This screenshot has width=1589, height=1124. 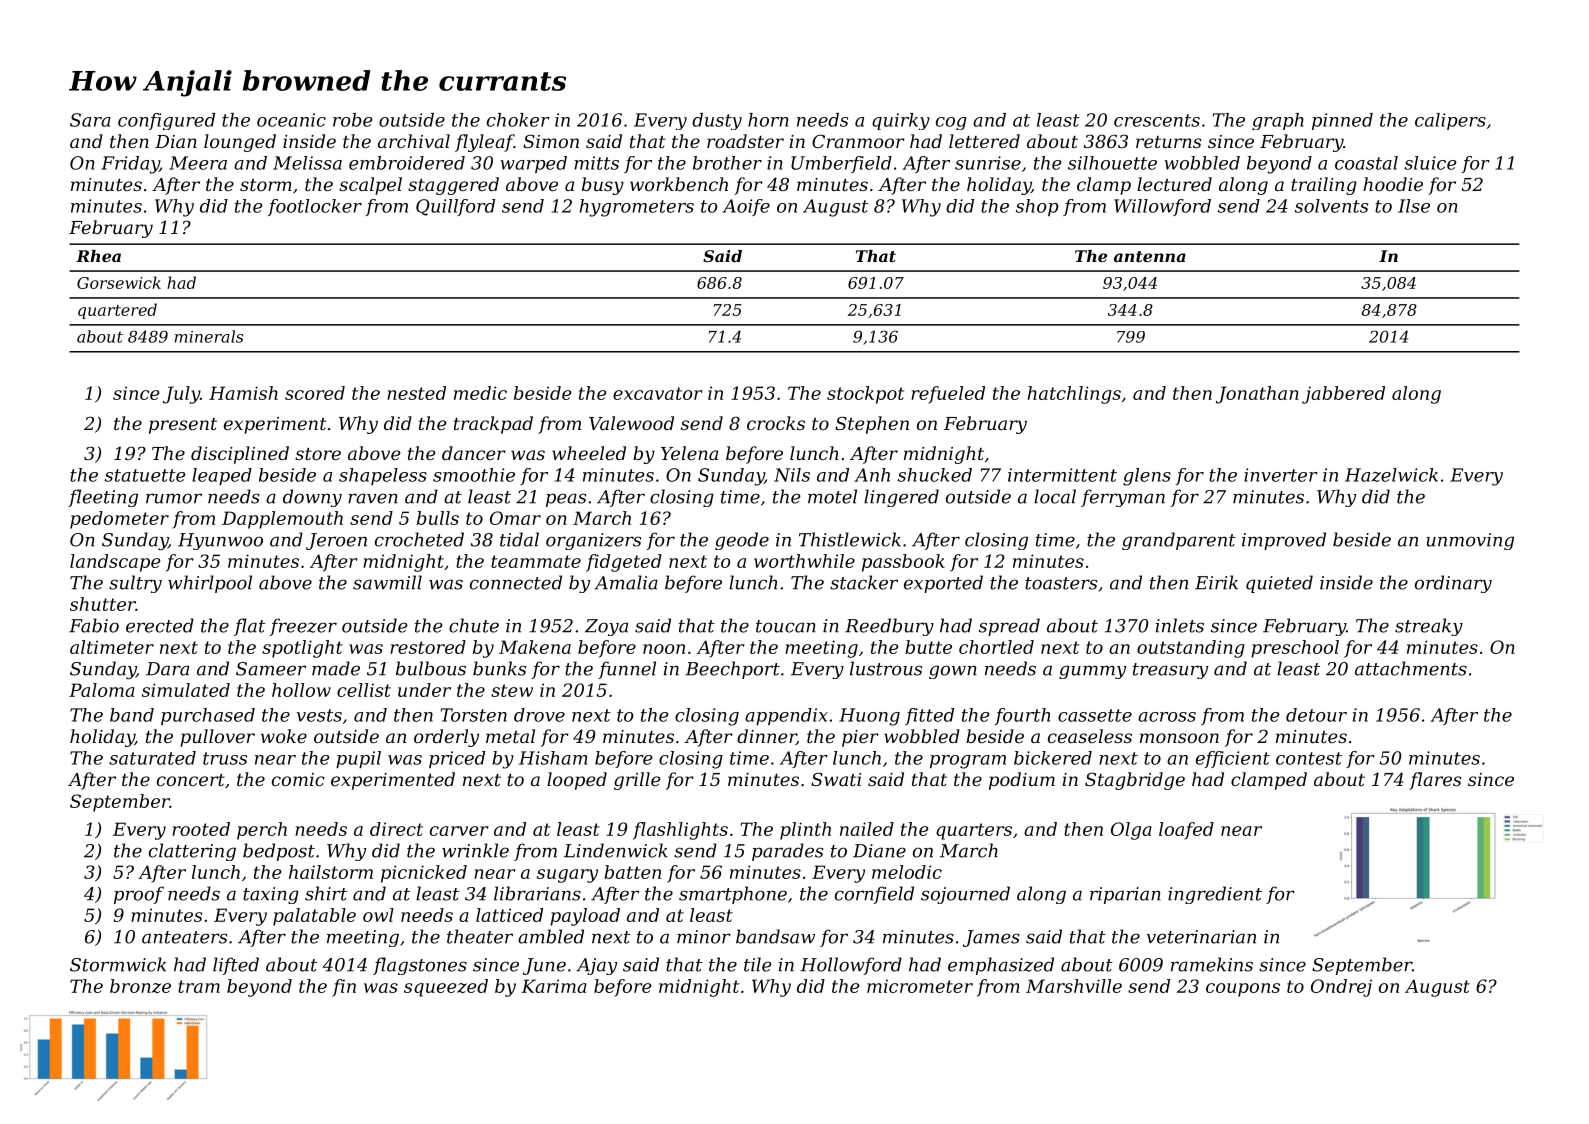 What do you see at coordinates (480, 393) in the screenshot?
I see `medic` at bounding box center [480, 393].
